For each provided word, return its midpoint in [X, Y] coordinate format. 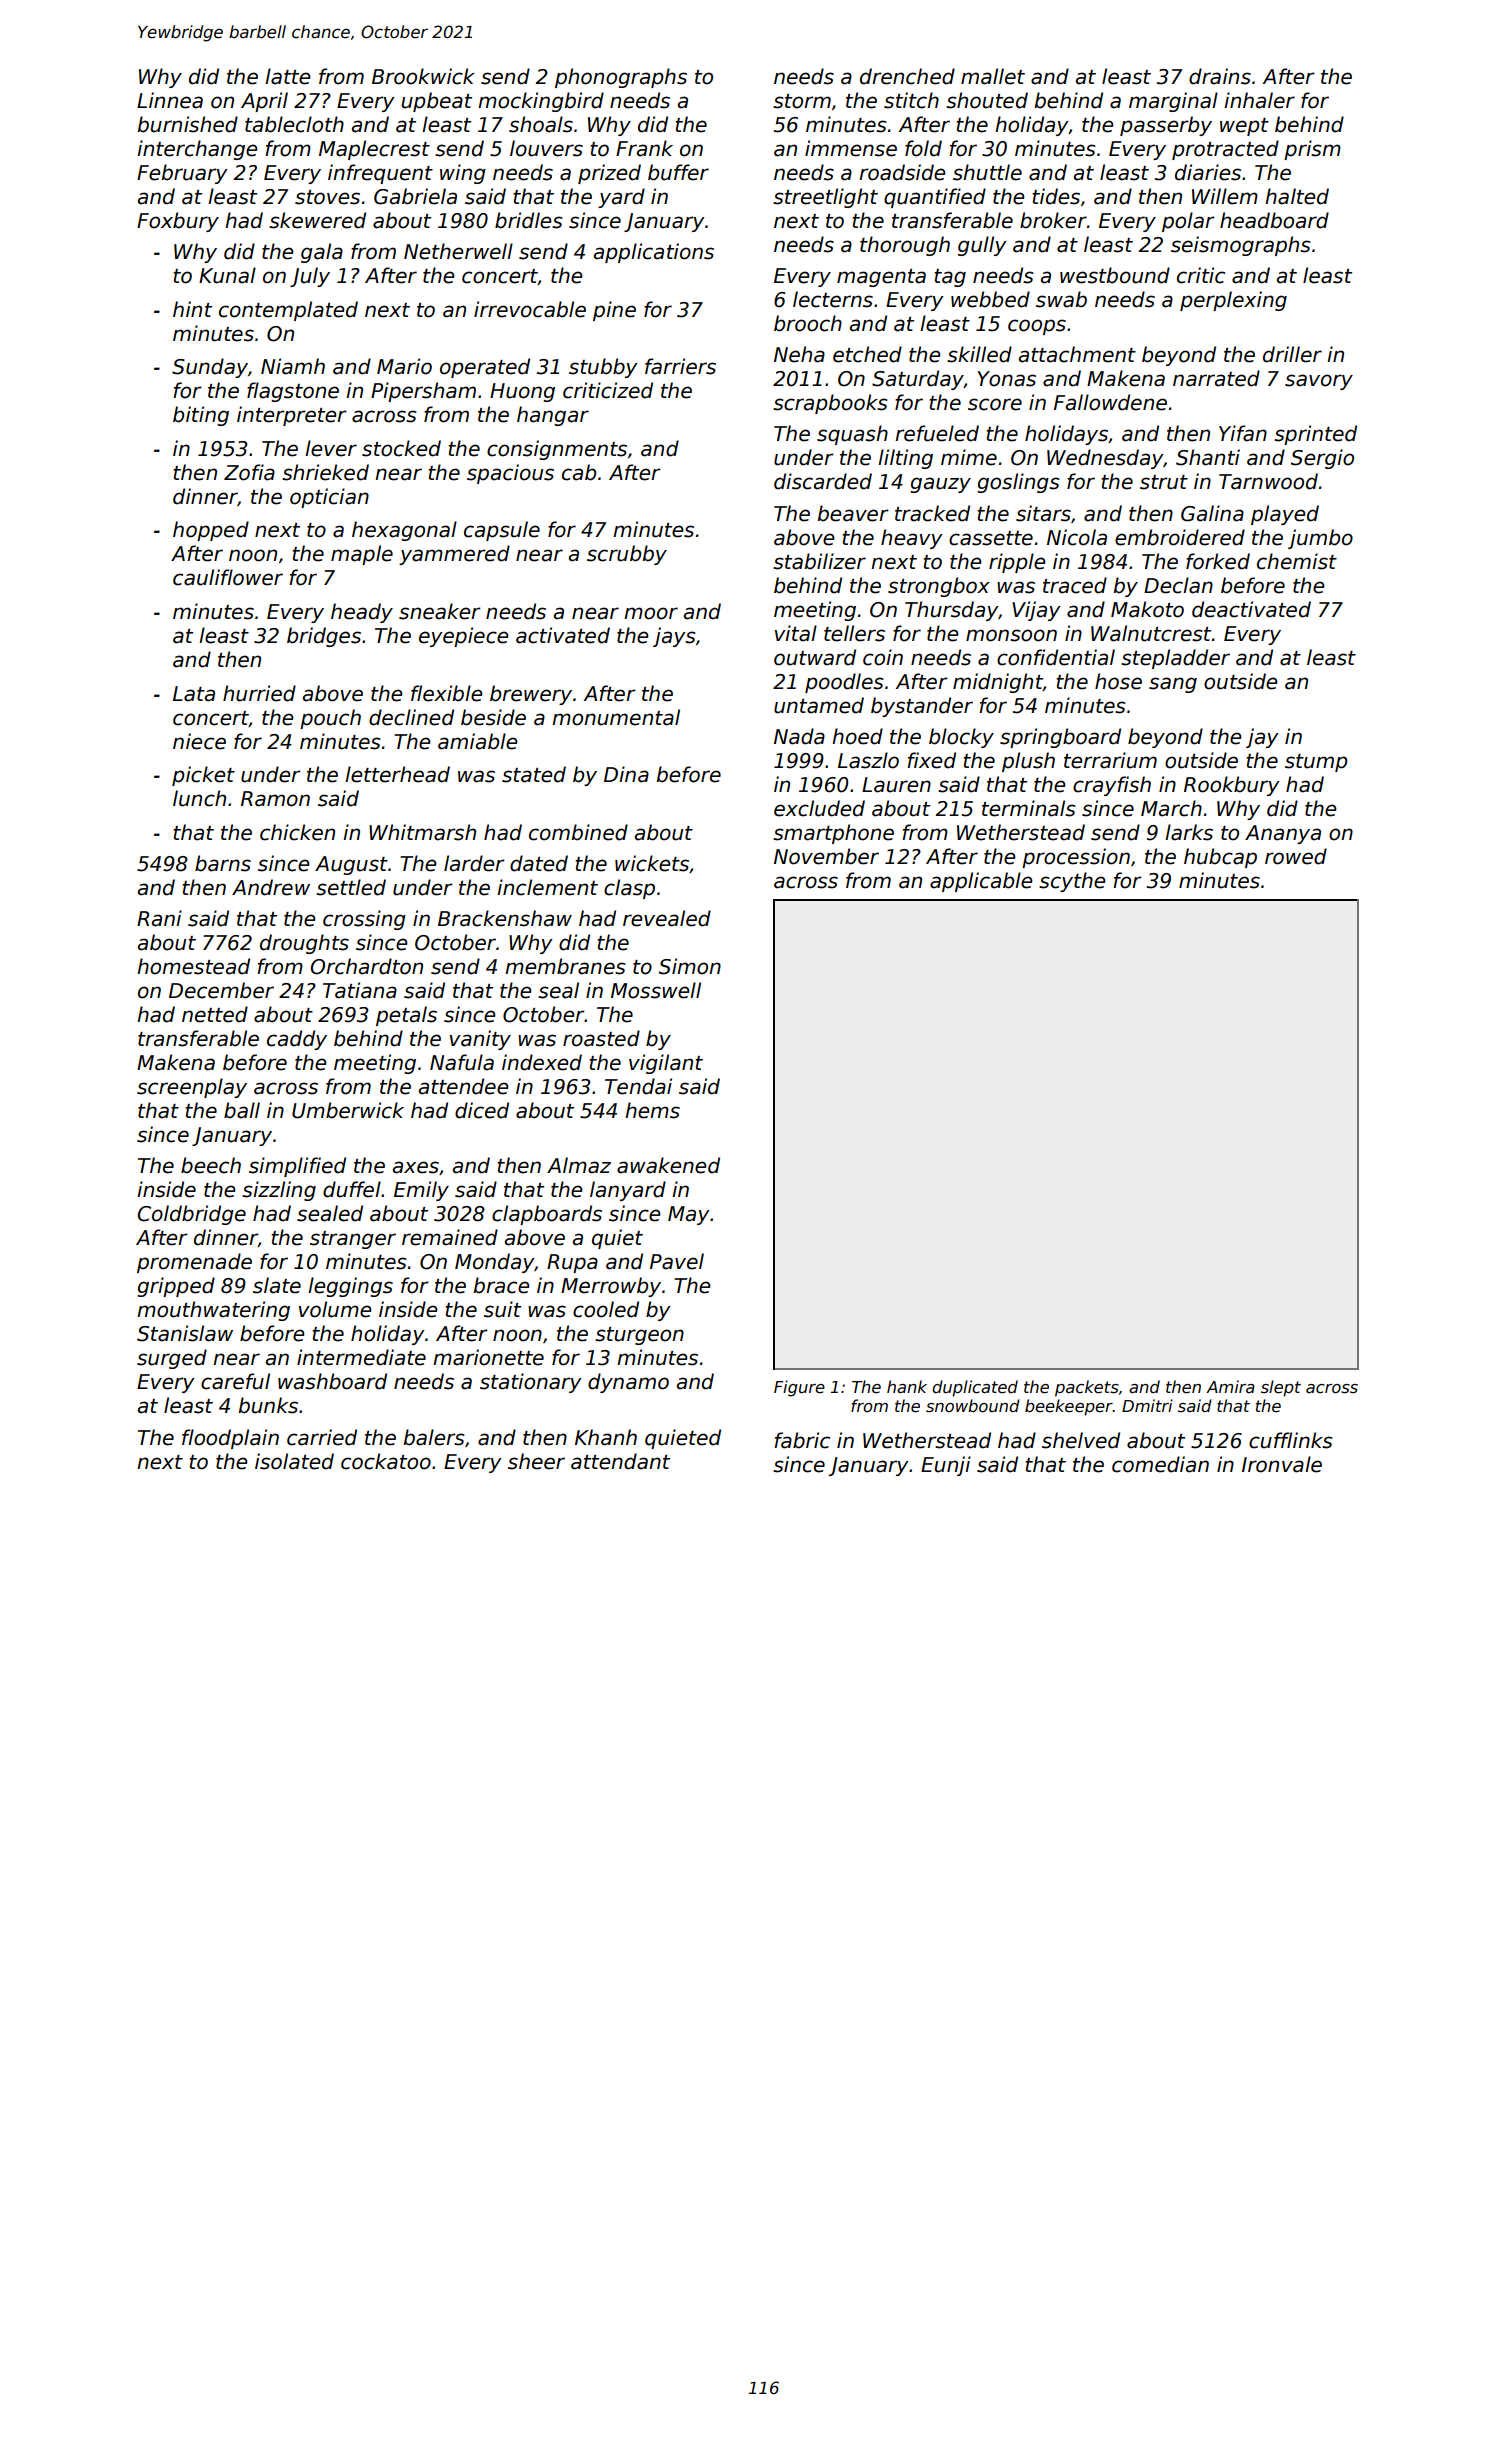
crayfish [1112, 786]
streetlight [825, 198]
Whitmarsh [422, 832]
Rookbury [1232, 786]
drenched [907, 76]
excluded [819, 808]
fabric [802, 1440]
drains [1220, 76]
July [310, 277]
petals [406, 1016]
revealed [667, 918]
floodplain [230, 1439]
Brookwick [423, 76]
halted [1297, 196]
